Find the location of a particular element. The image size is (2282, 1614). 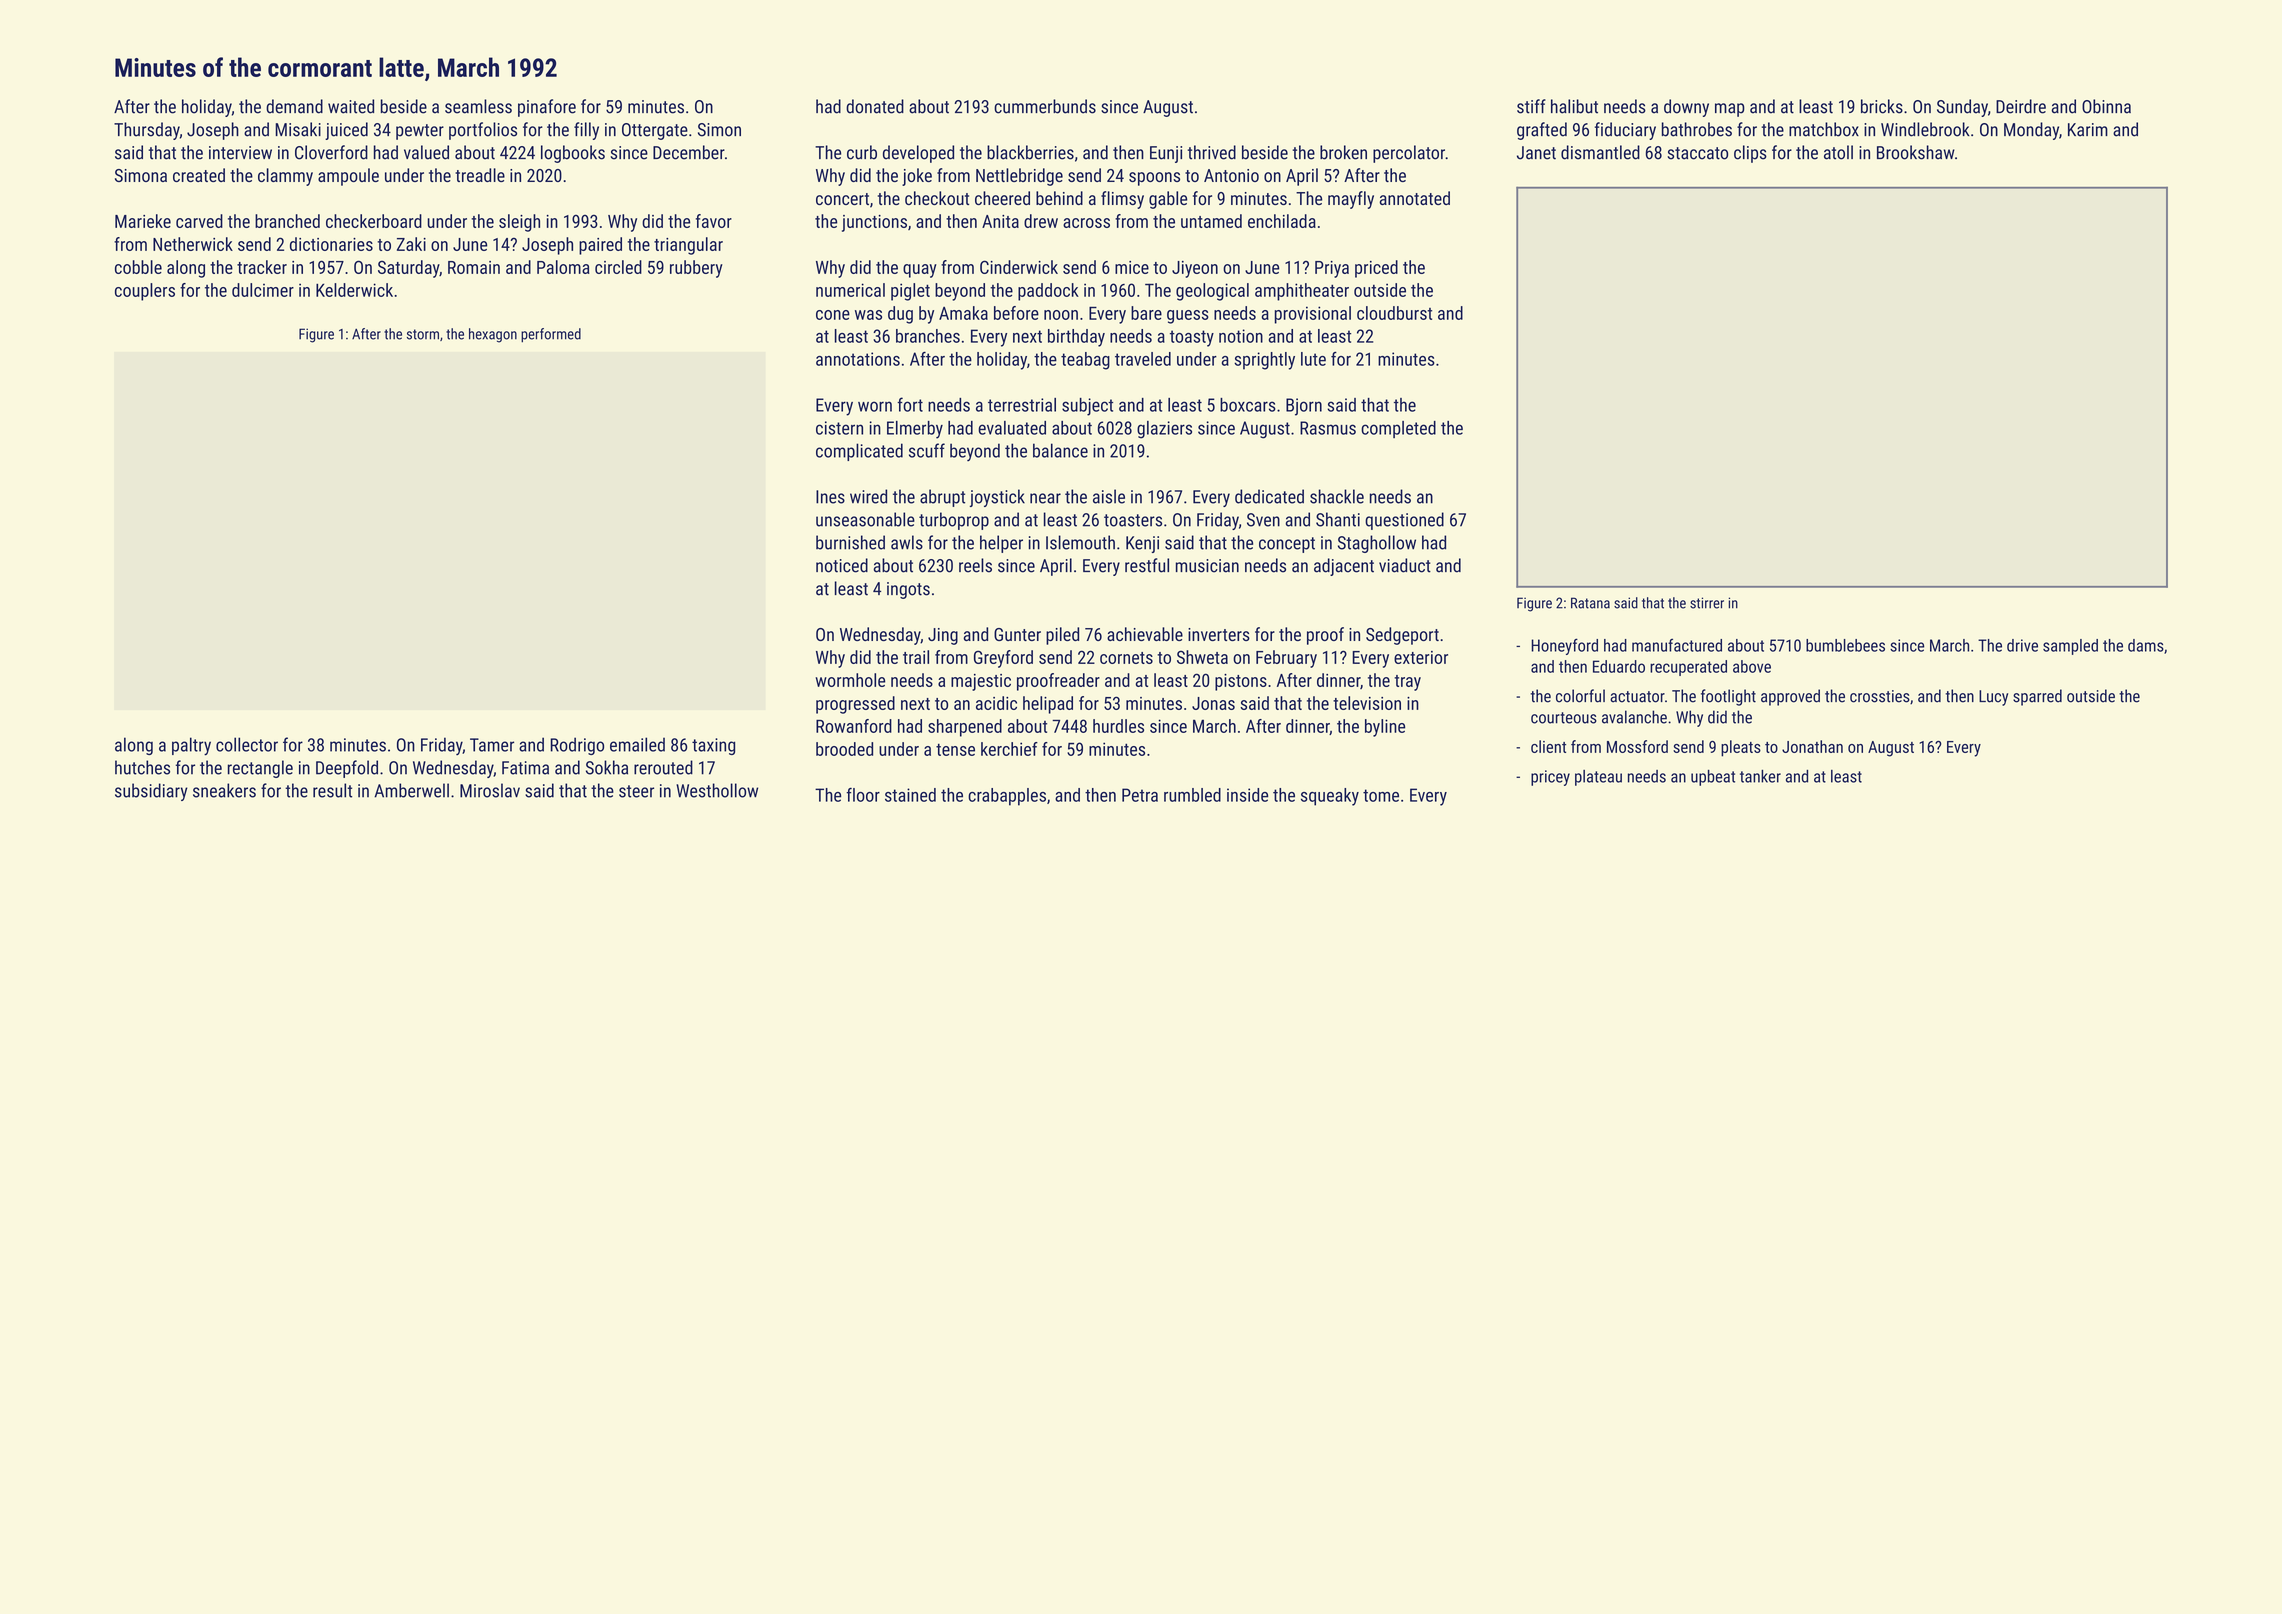

storm is located at coordinates (423, 334).
